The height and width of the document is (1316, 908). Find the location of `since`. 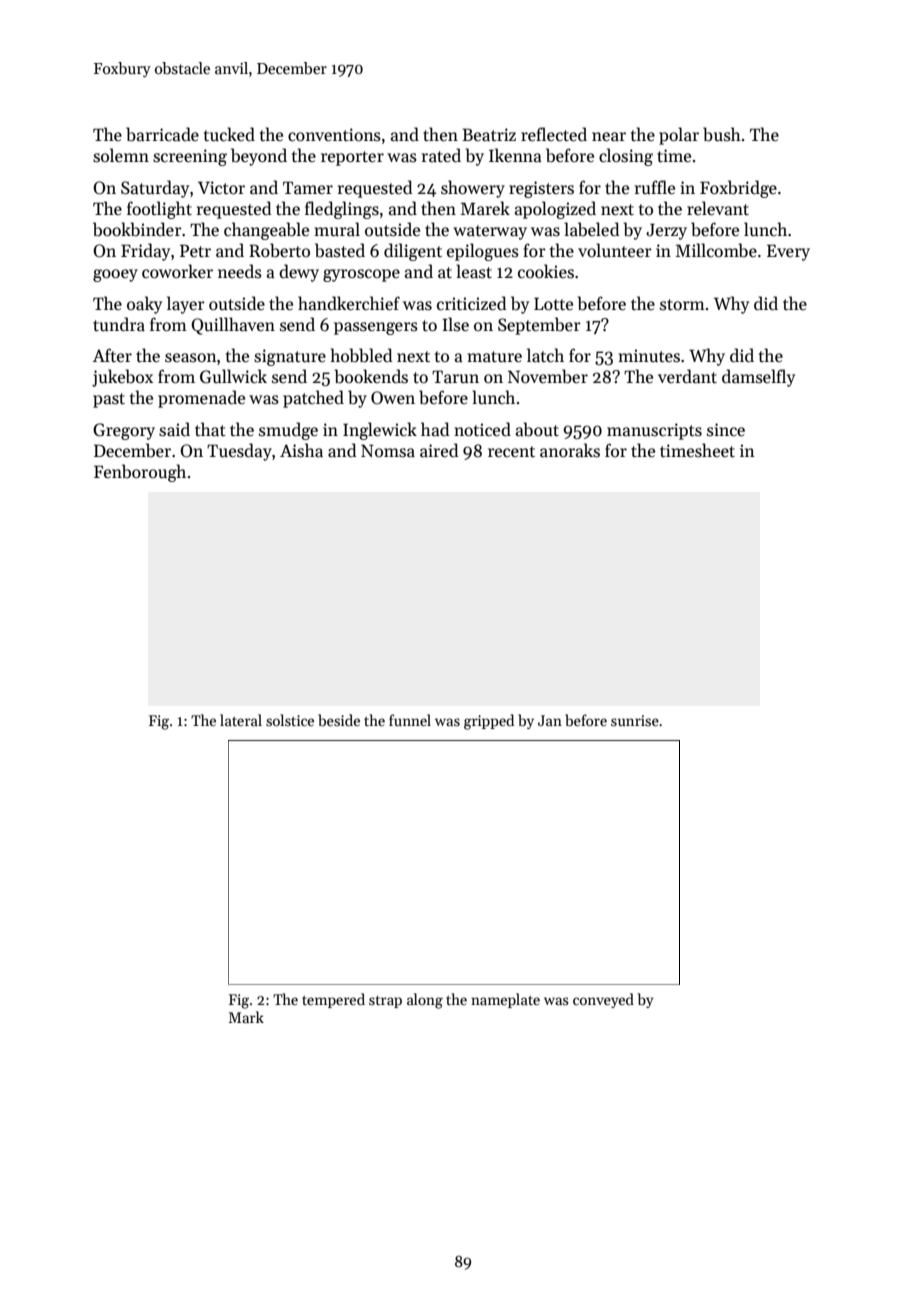

since is located at coordinates (726, 430).
